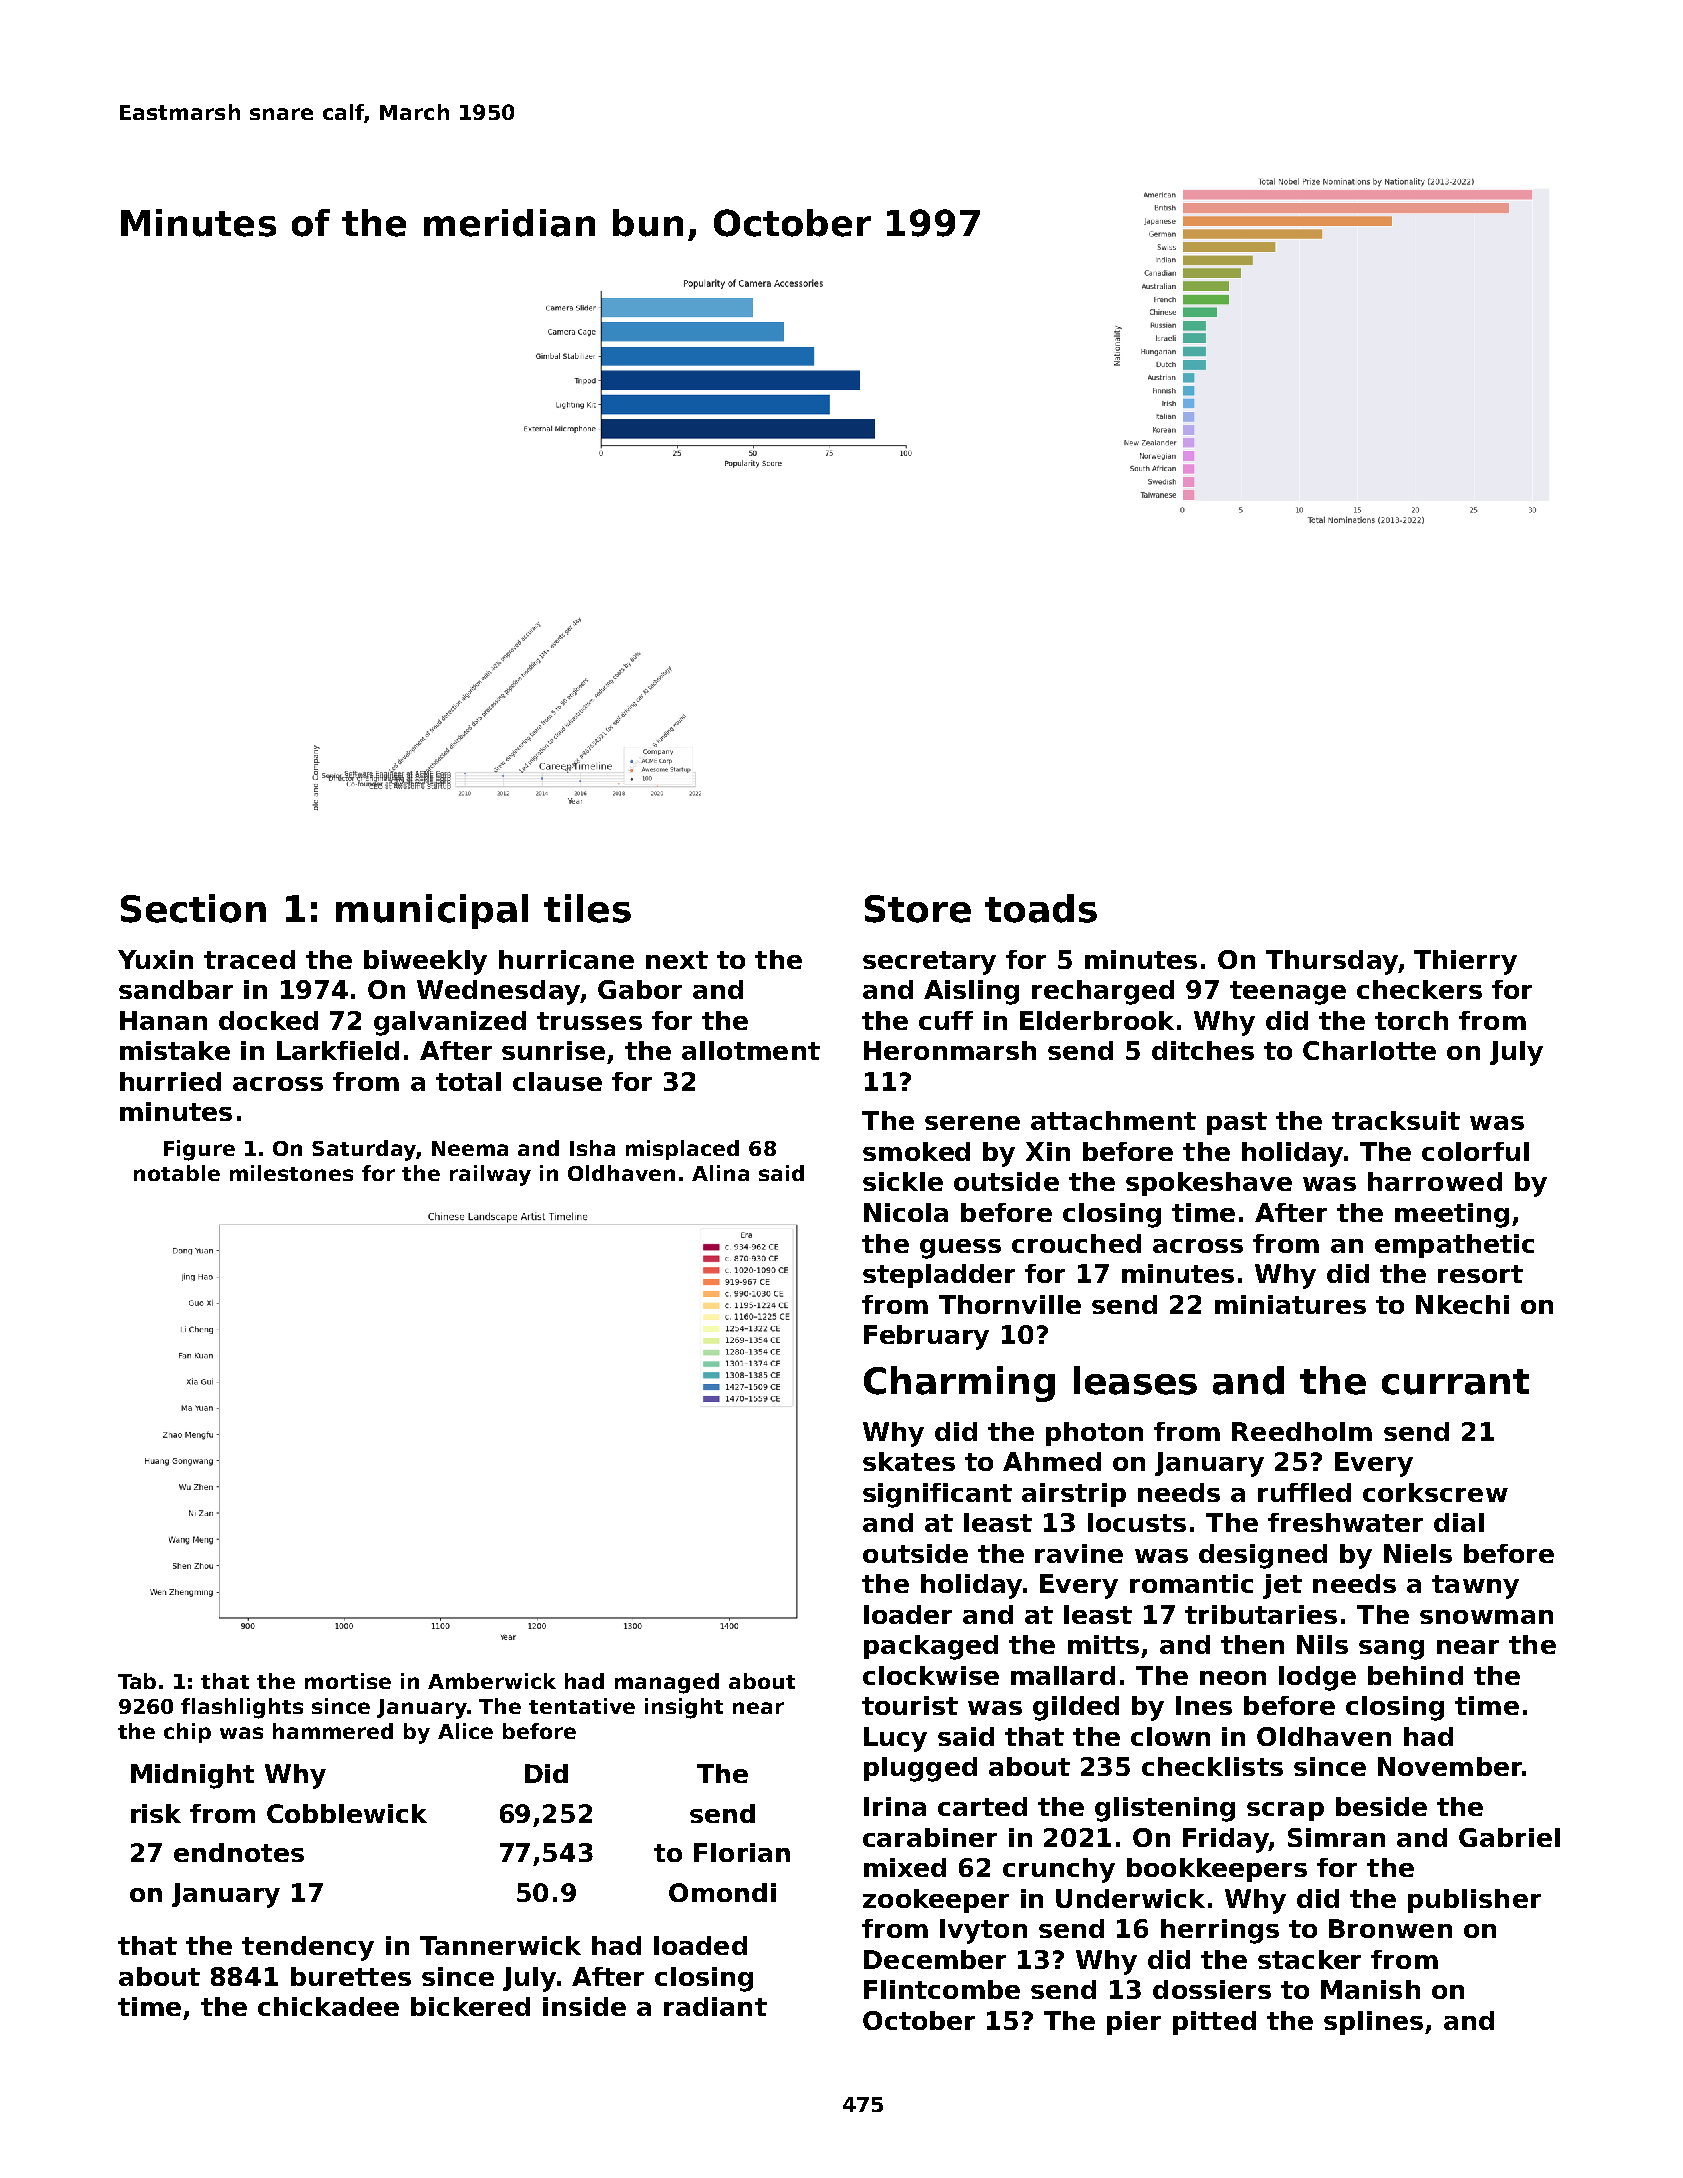 The height and width of the screenshot is (2178, 1683). Describe the element at coordinates (1290, 1304) in the screenshot. I see `miniatures` at that location.
